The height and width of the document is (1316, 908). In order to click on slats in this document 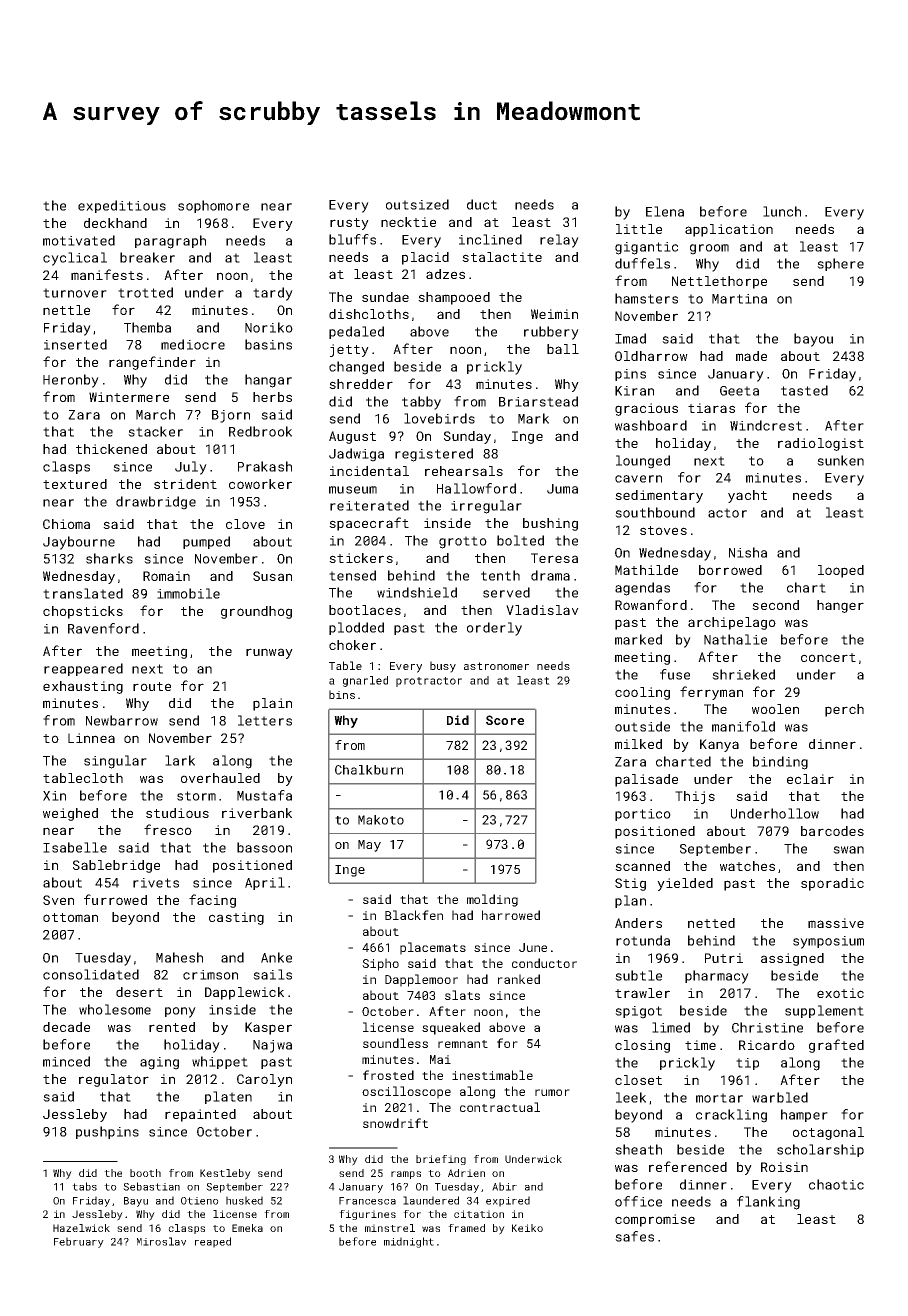, I will do `click(462, 995)`.
